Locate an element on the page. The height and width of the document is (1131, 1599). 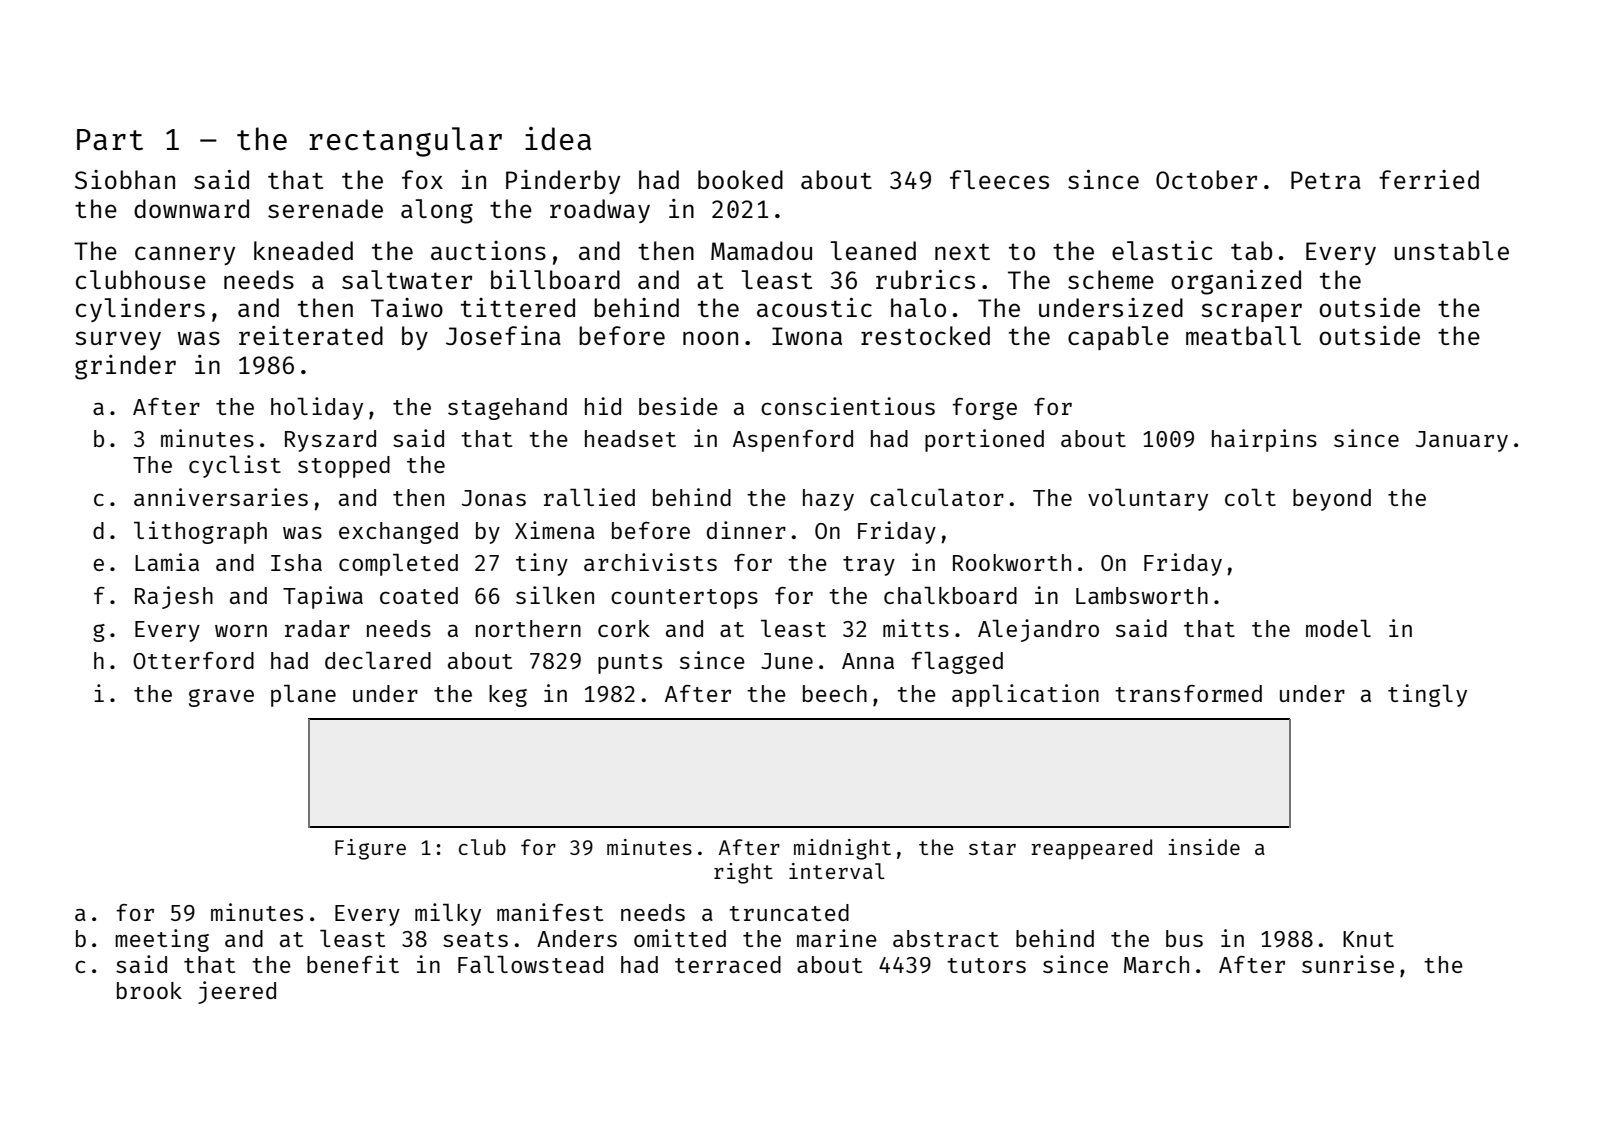
tingly is located at coordinates (1427, 695).
